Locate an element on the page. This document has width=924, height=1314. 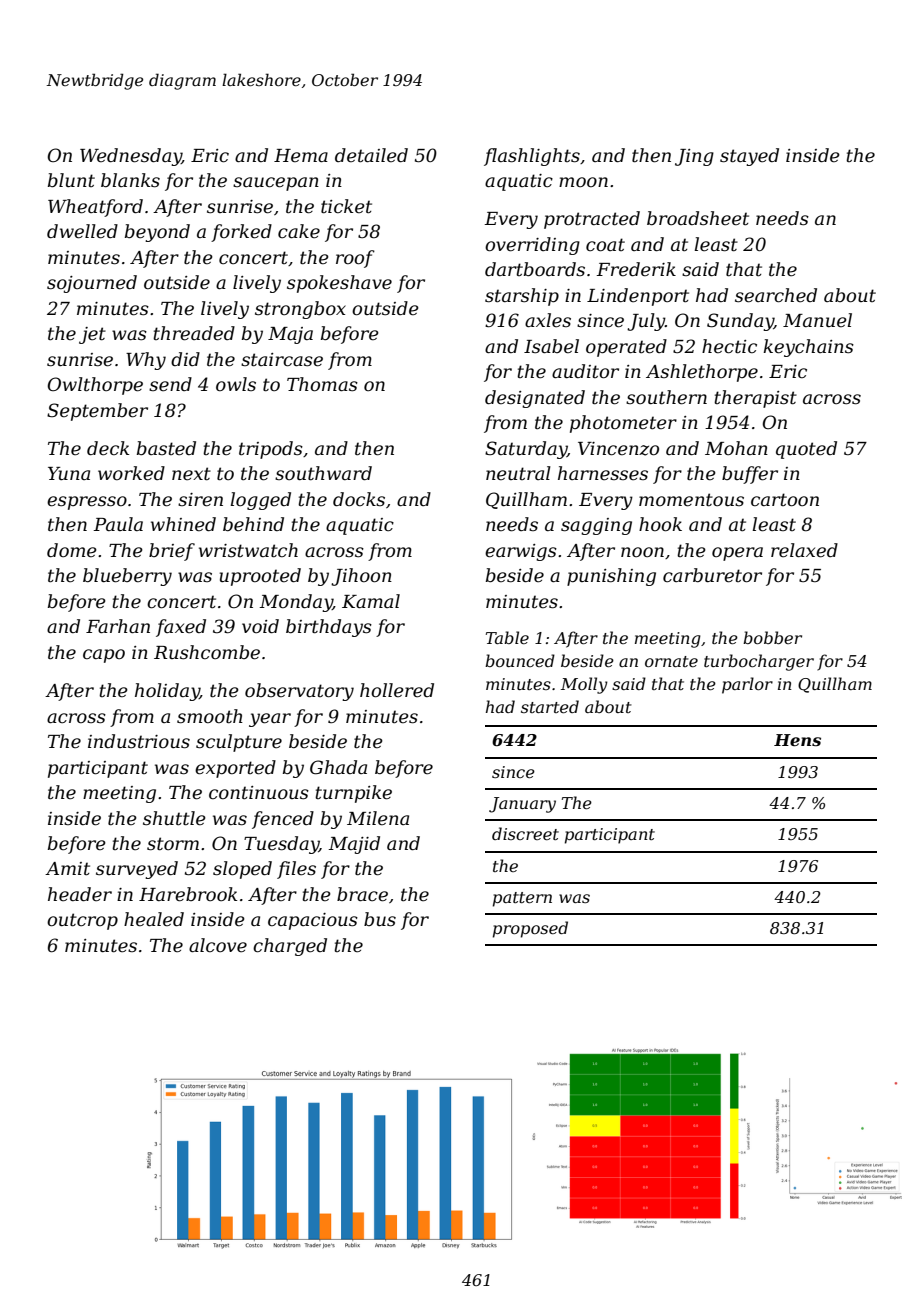
blueberry is located at coordinates (127, 577).
